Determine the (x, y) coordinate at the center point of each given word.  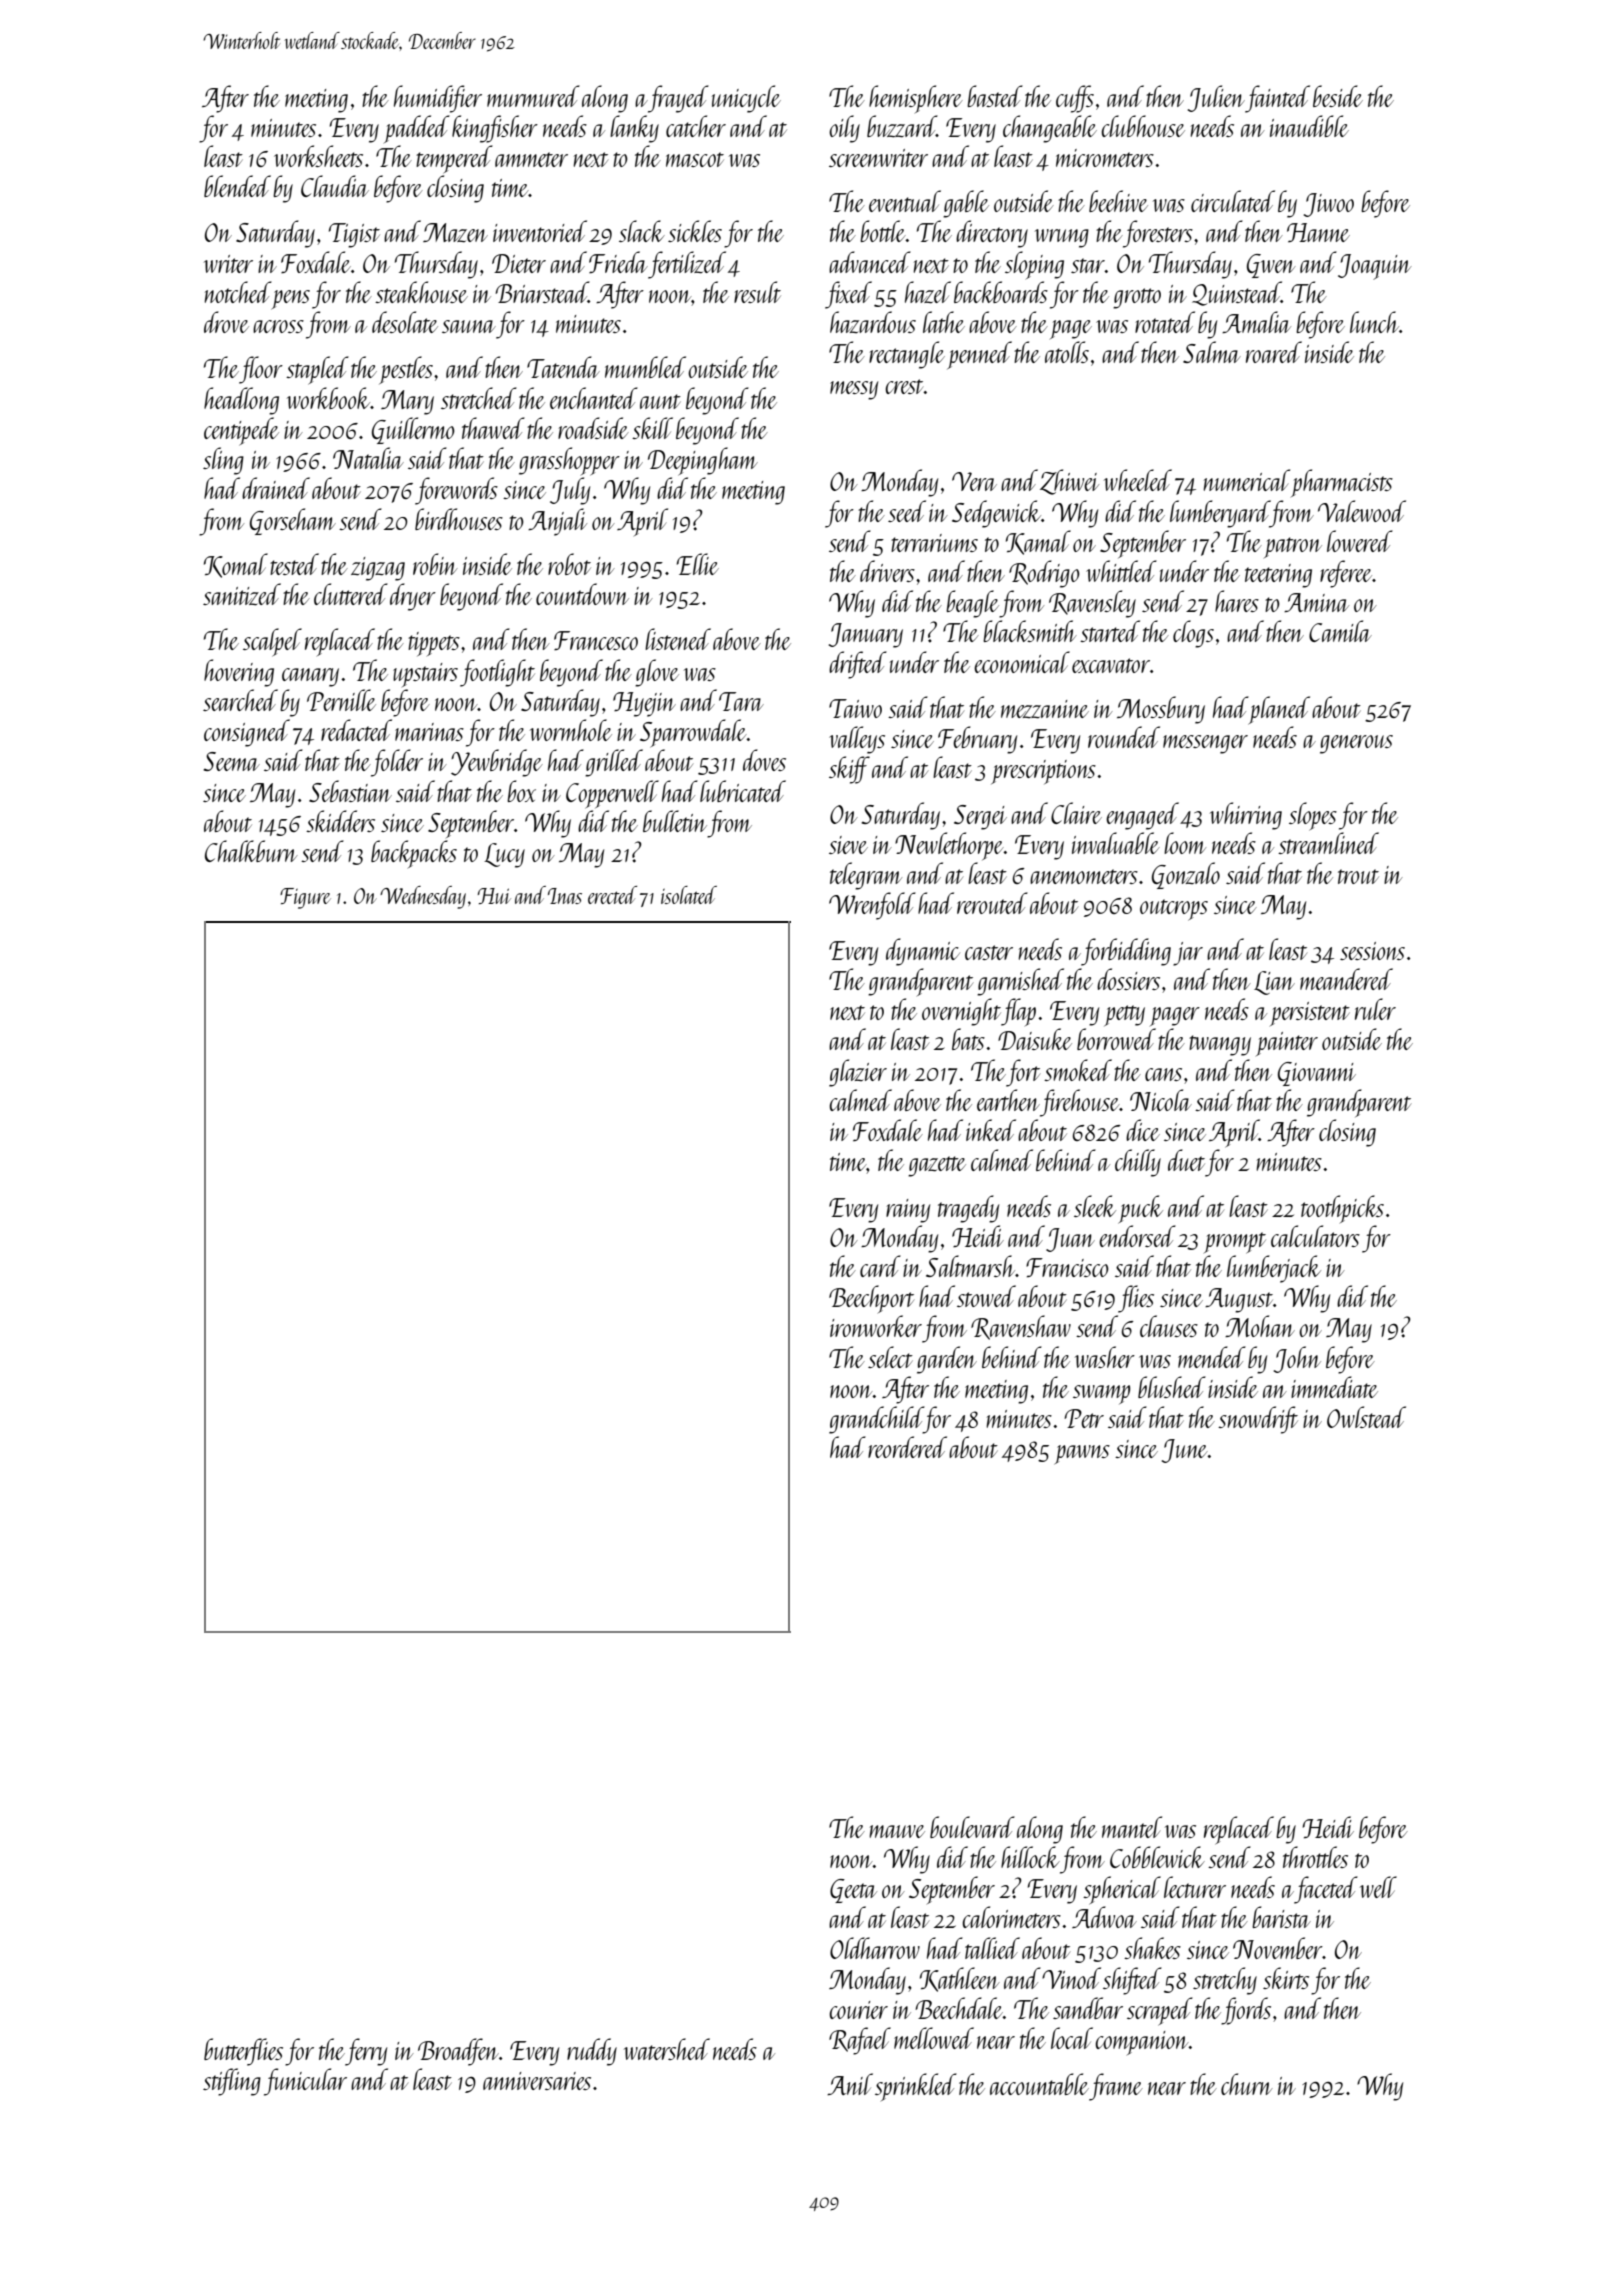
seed (907, 511)
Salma (1212, 352)
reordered (907, 1447)
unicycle (746, 99)
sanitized (242, 594)
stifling (232, 2082)
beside (1338, 96)
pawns (1082, 1455)
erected (612, 895)
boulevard (972, 1827)
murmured (533, 96)
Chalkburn (251, 851)
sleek (1095, 1206)
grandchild (876, 1420)
